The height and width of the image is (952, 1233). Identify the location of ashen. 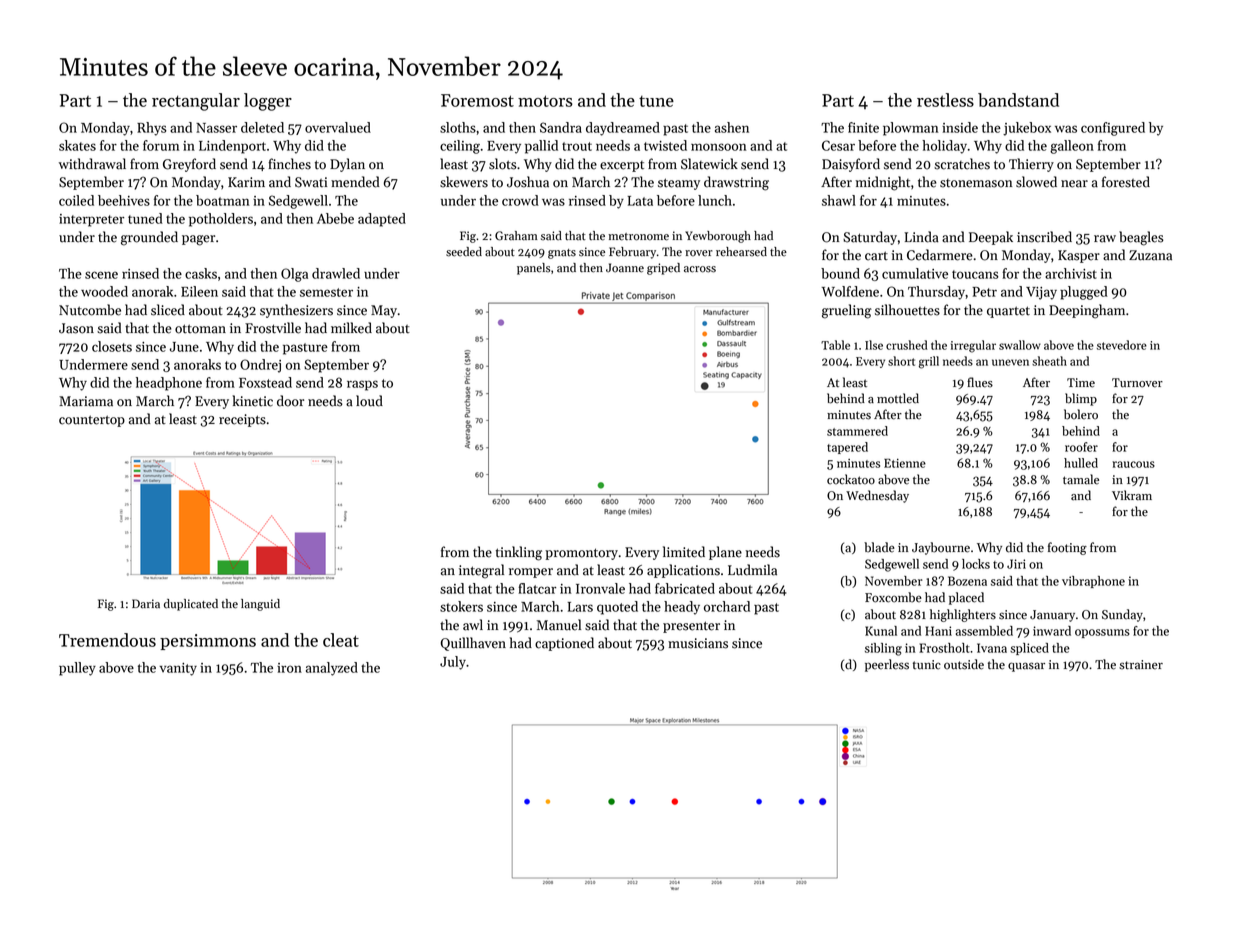
(732, 127).
